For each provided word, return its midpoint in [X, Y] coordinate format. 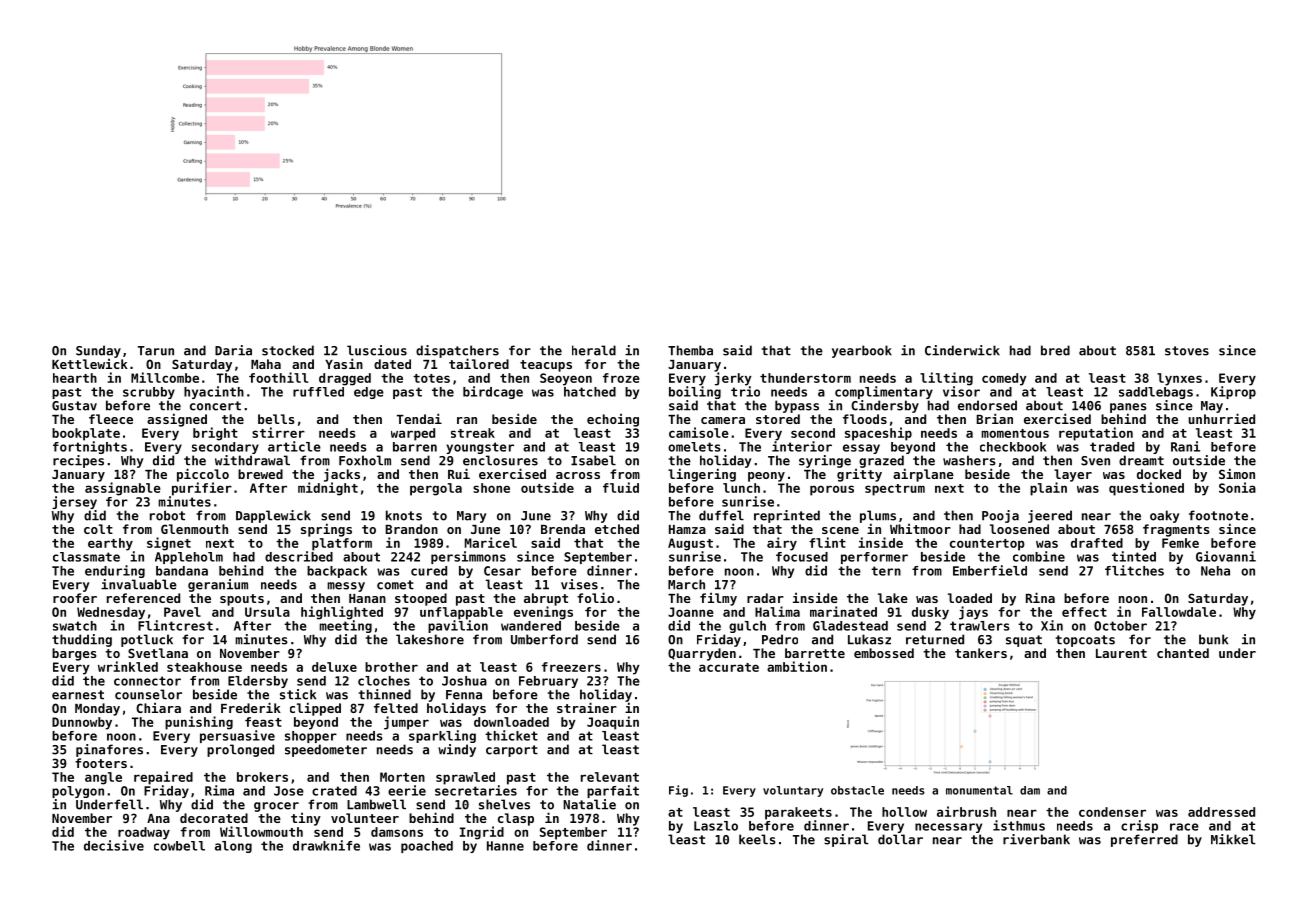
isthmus [1019, 825]
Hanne [505, 846]
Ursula [267, 612]
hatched [590, 392]
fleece [111, 419]
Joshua [464, 681]
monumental [979, 790]
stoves [1187, 351]
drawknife [326, 845]
